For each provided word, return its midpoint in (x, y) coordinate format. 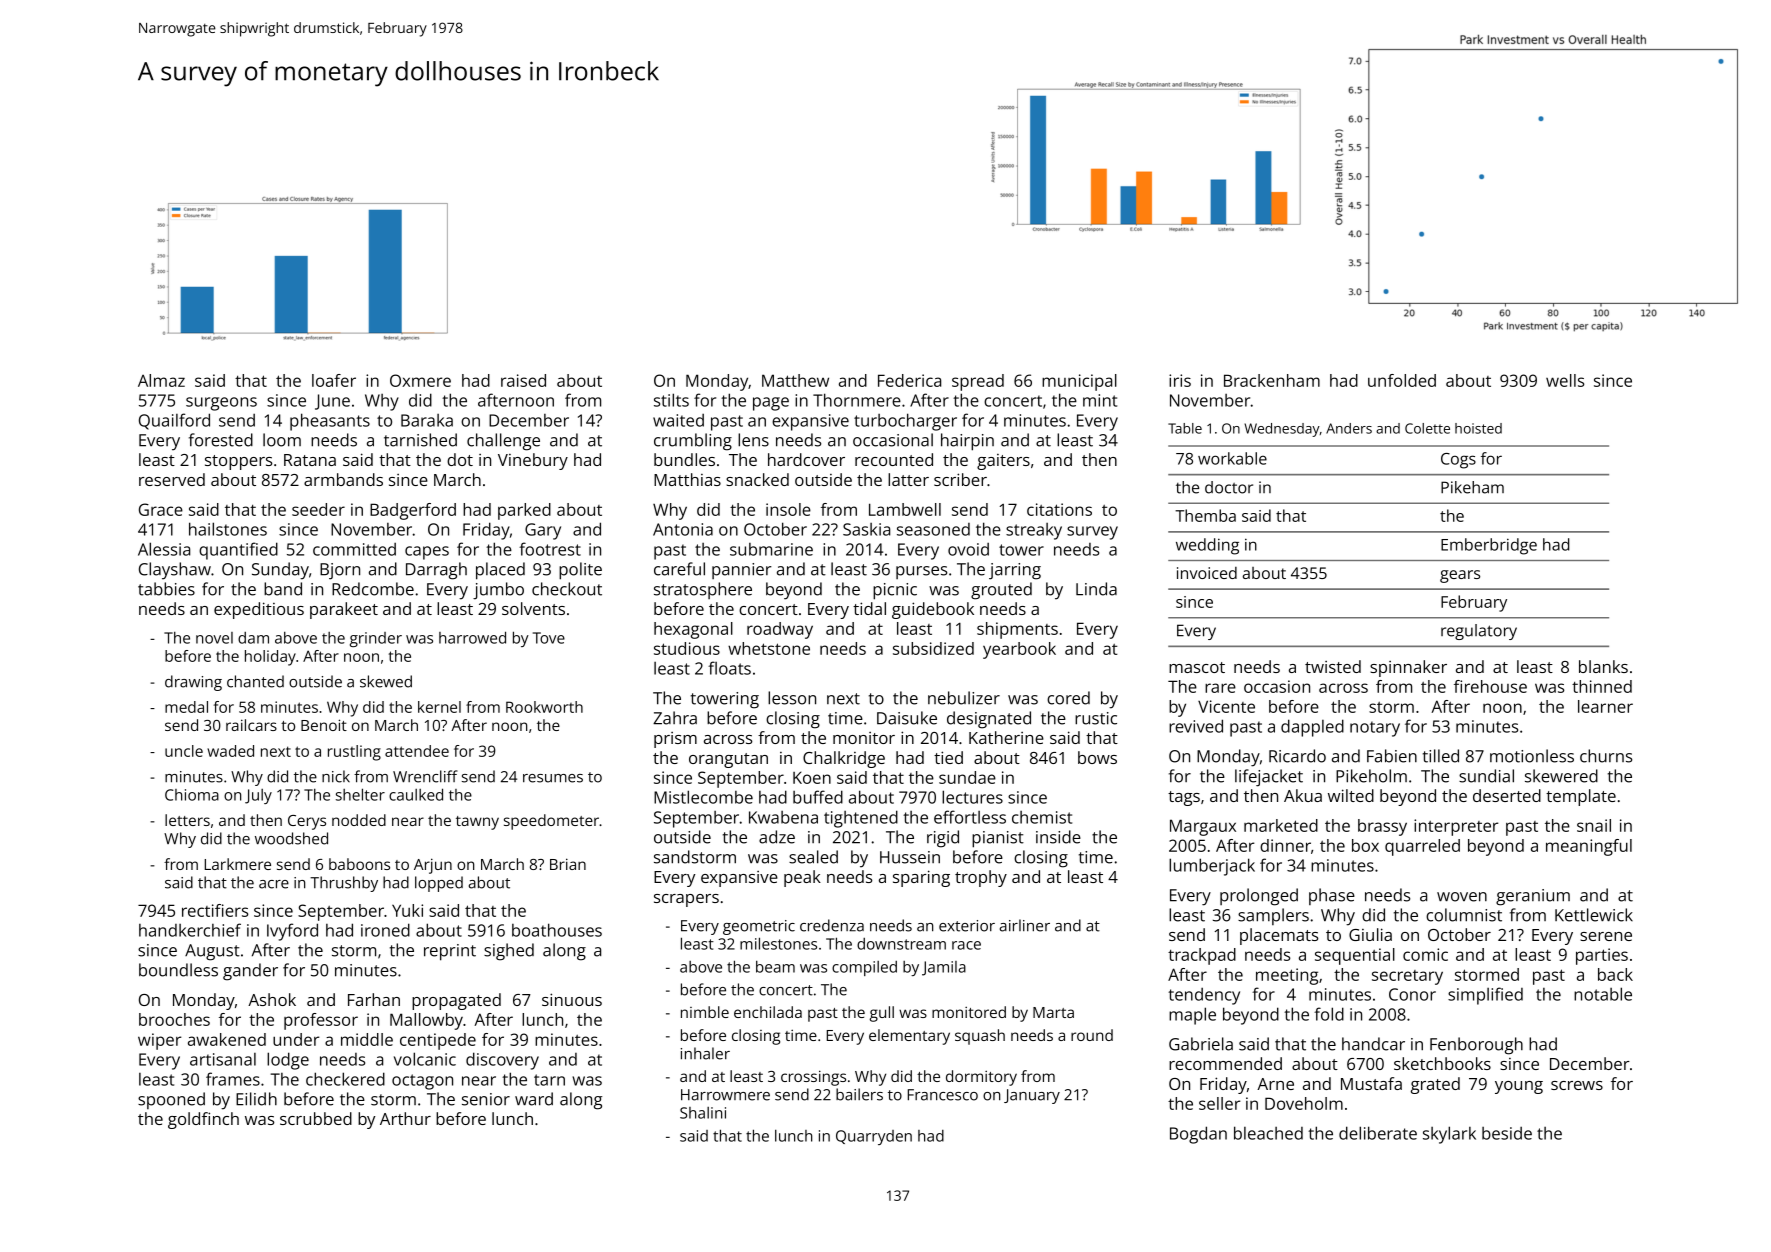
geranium (1533, 897)
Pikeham (1472, 487)
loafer (334, 380)
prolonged (1259, 897)
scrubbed (316, 1118)
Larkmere (238, 864)
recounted (894, 459)
